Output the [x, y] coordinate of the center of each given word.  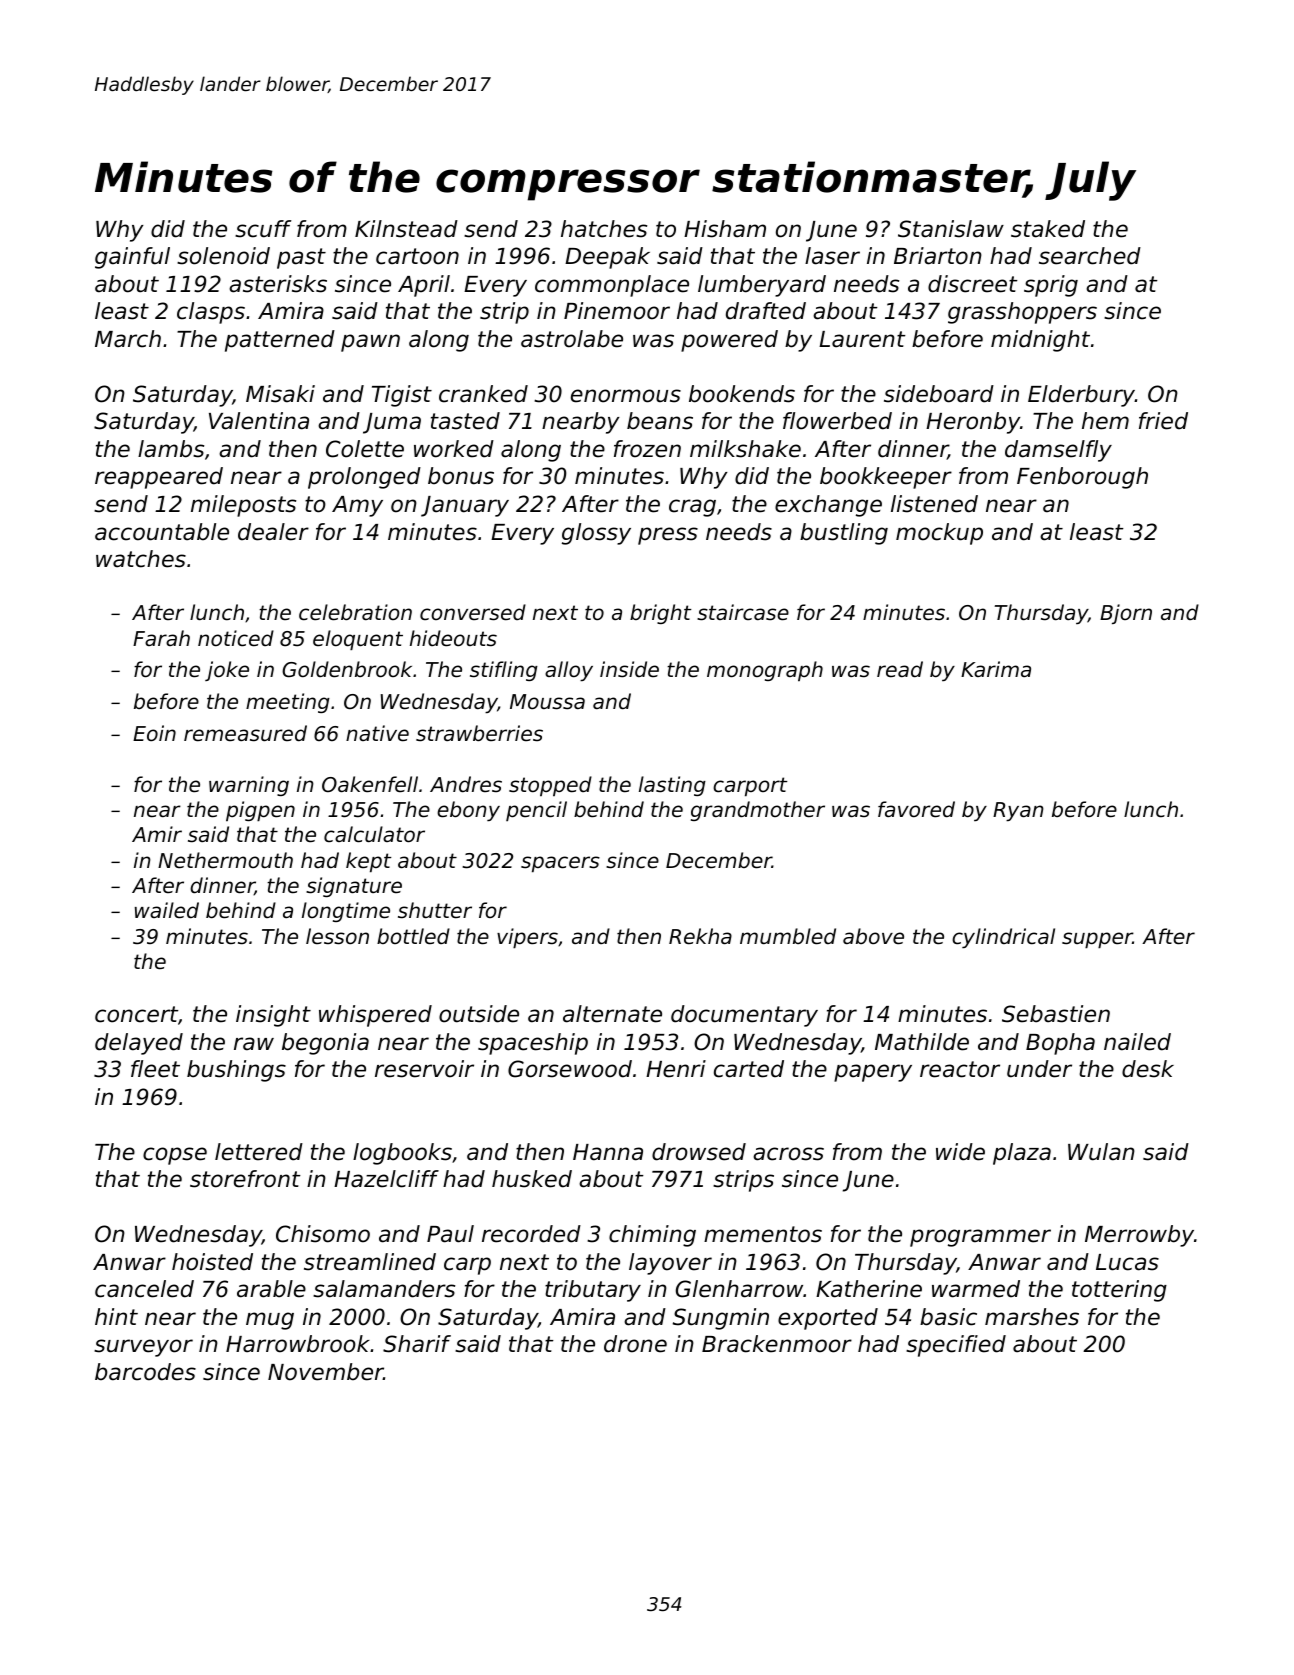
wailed [167, 910]
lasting [672, 786]
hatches [604, 229]
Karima [996, 669]
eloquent [358, 640]
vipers [527, 938]
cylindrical [1003, 938]
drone [635, 1344]
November [325, 1372]
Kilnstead [406, 229]
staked [1048, 229]
